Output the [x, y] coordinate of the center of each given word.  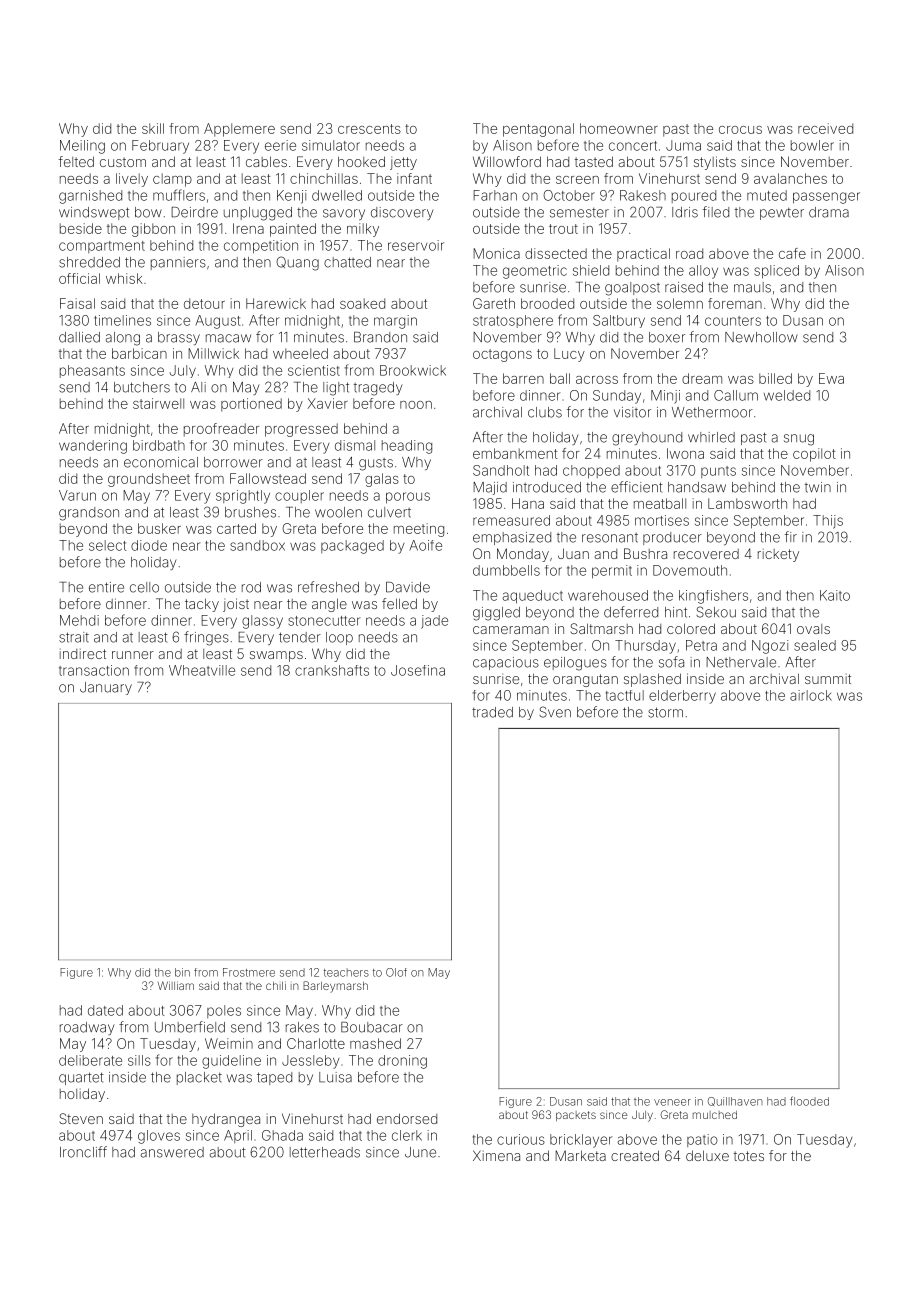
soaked [362, 303]
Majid [490, 488]
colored [691, 628]
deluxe [707, 1155]
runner [133, 655]
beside [81, 228]
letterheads [325, 1152]
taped [274, 1078]
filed [716, 212]
